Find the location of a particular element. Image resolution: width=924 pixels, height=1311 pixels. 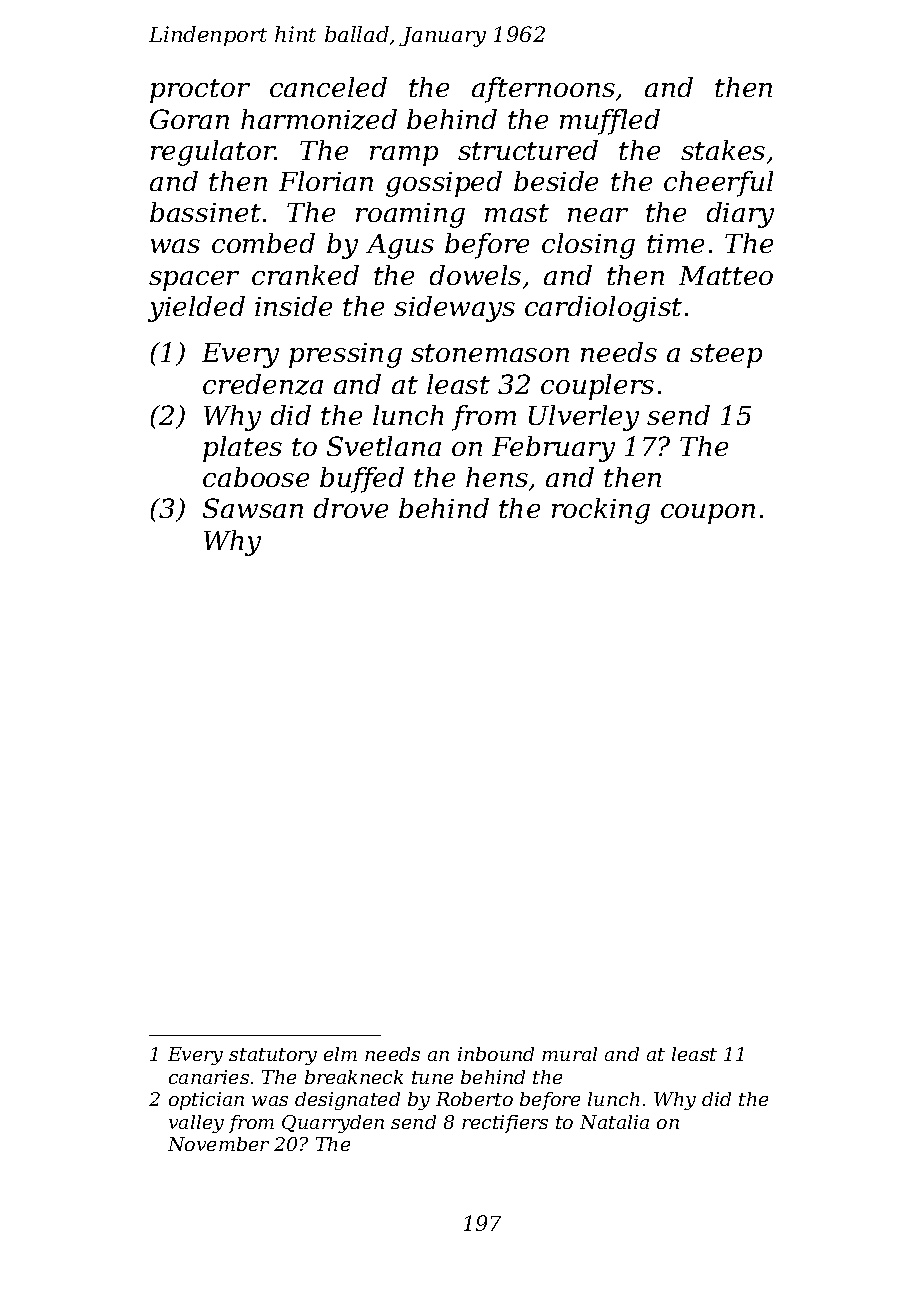

coupon is located at coordinates (708, 514).
